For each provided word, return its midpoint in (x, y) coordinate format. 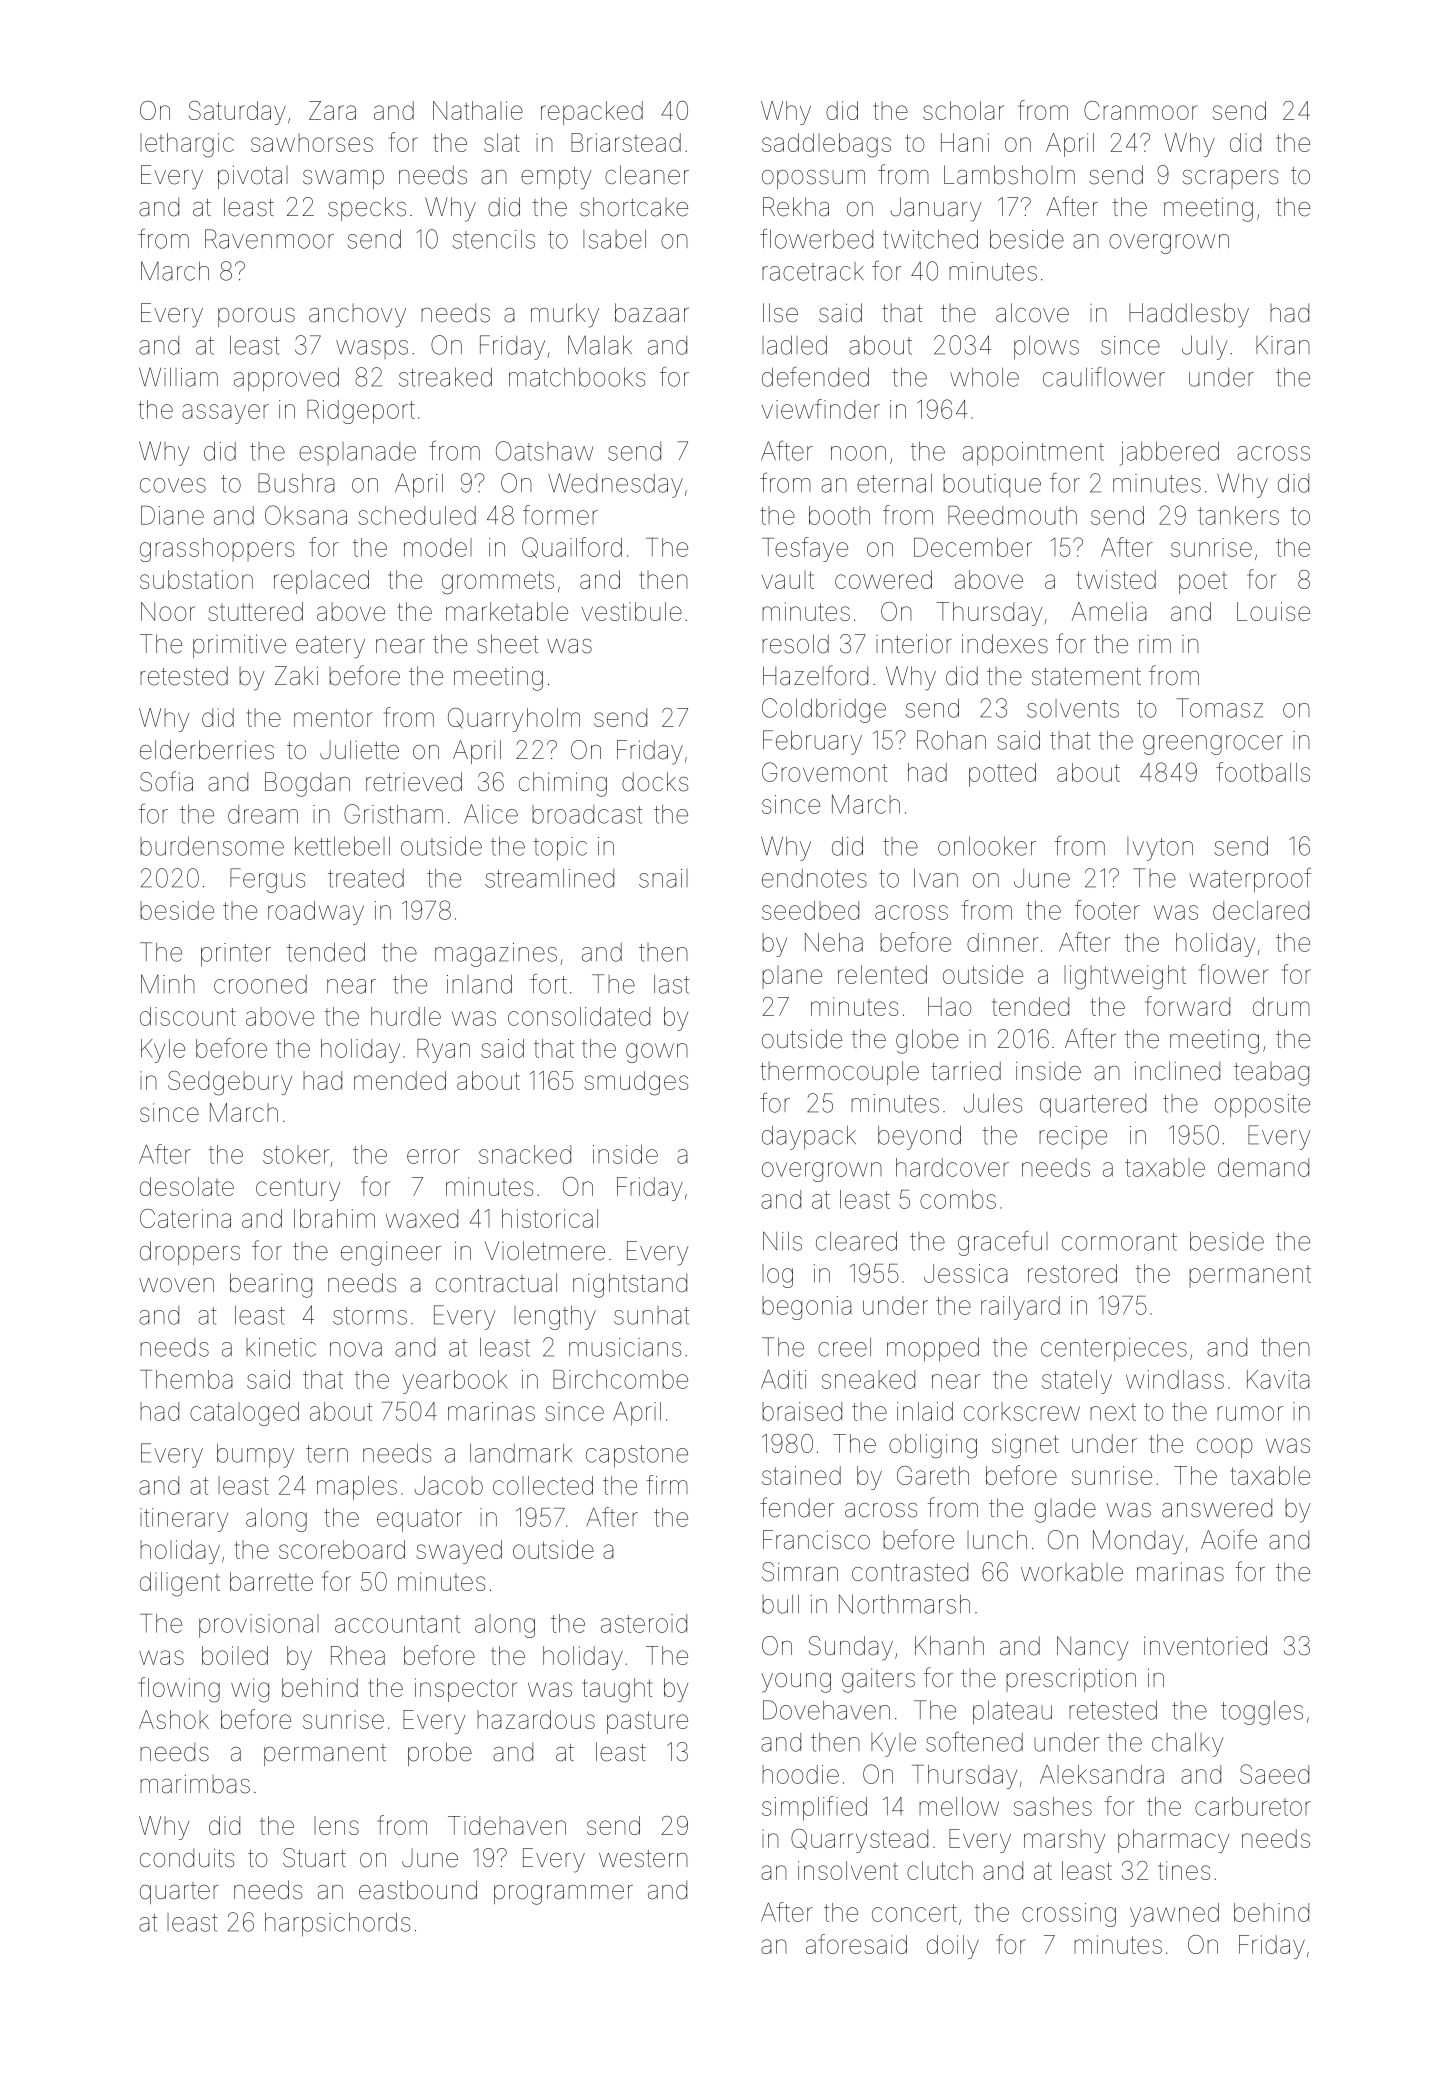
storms (370, 1316)
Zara (332, 110)
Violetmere (545, 1251)
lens (336, 1825)
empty (556, 178)
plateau (1012, 1712)
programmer (563, 1895)
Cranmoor (1141, 110)
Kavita (1278, 1379)
